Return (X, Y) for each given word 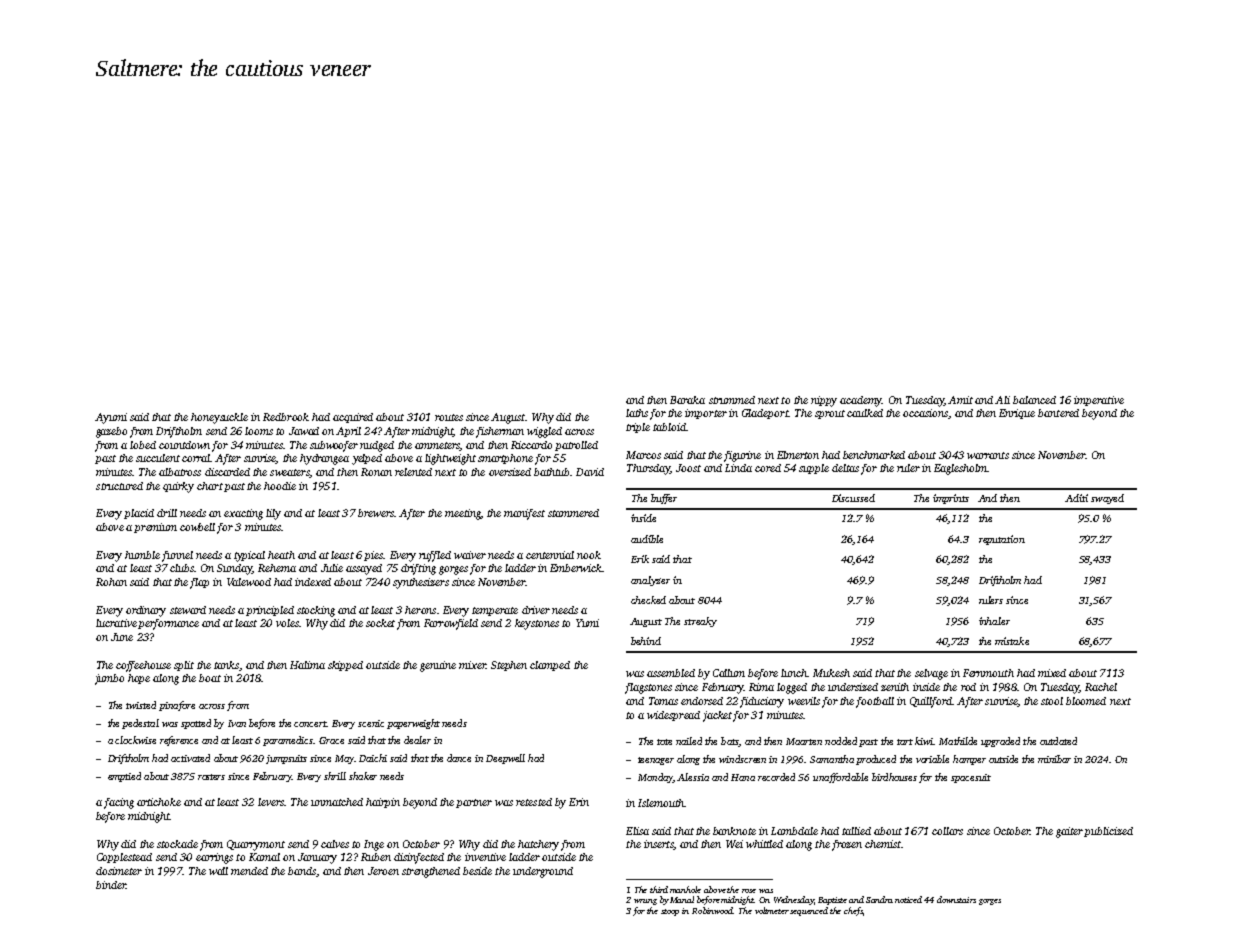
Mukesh (831, 673)
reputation (1002, 540)
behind (646, 641)
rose (749, 891)
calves (335, 844)
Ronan (376, 472)
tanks (226, 665)
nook (589, 555)
